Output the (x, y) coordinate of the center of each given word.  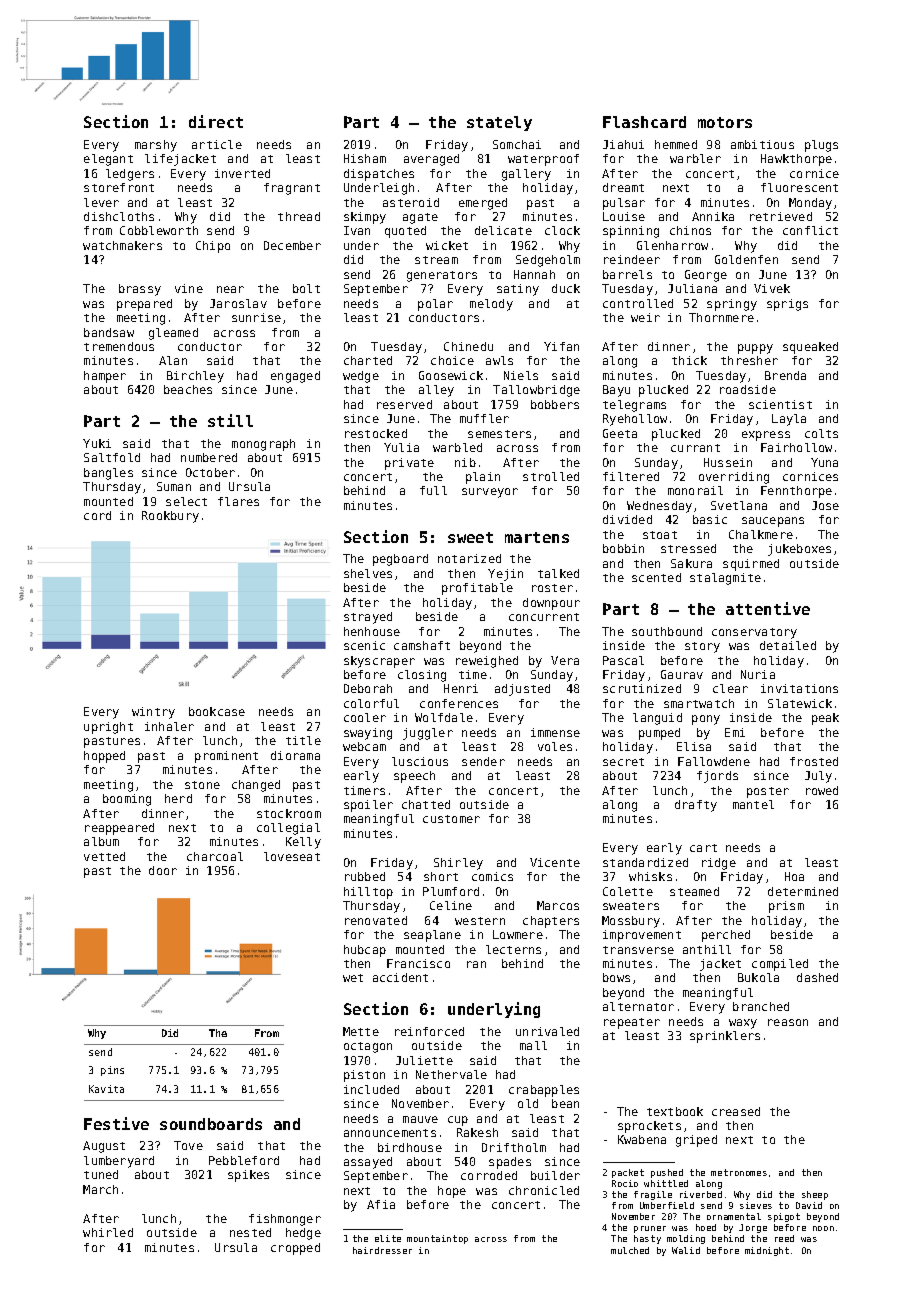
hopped (104, 757)
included (371, 1089)
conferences (459, 703)
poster (768, 792)
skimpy (365, 218)
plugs (821, 146)
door (163, 870)
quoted (405, 232)
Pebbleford (244, 1160)
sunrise (256, 317)
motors (725, 122)
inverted (242, 173)
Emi (735, 732)
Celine (451, 905)
